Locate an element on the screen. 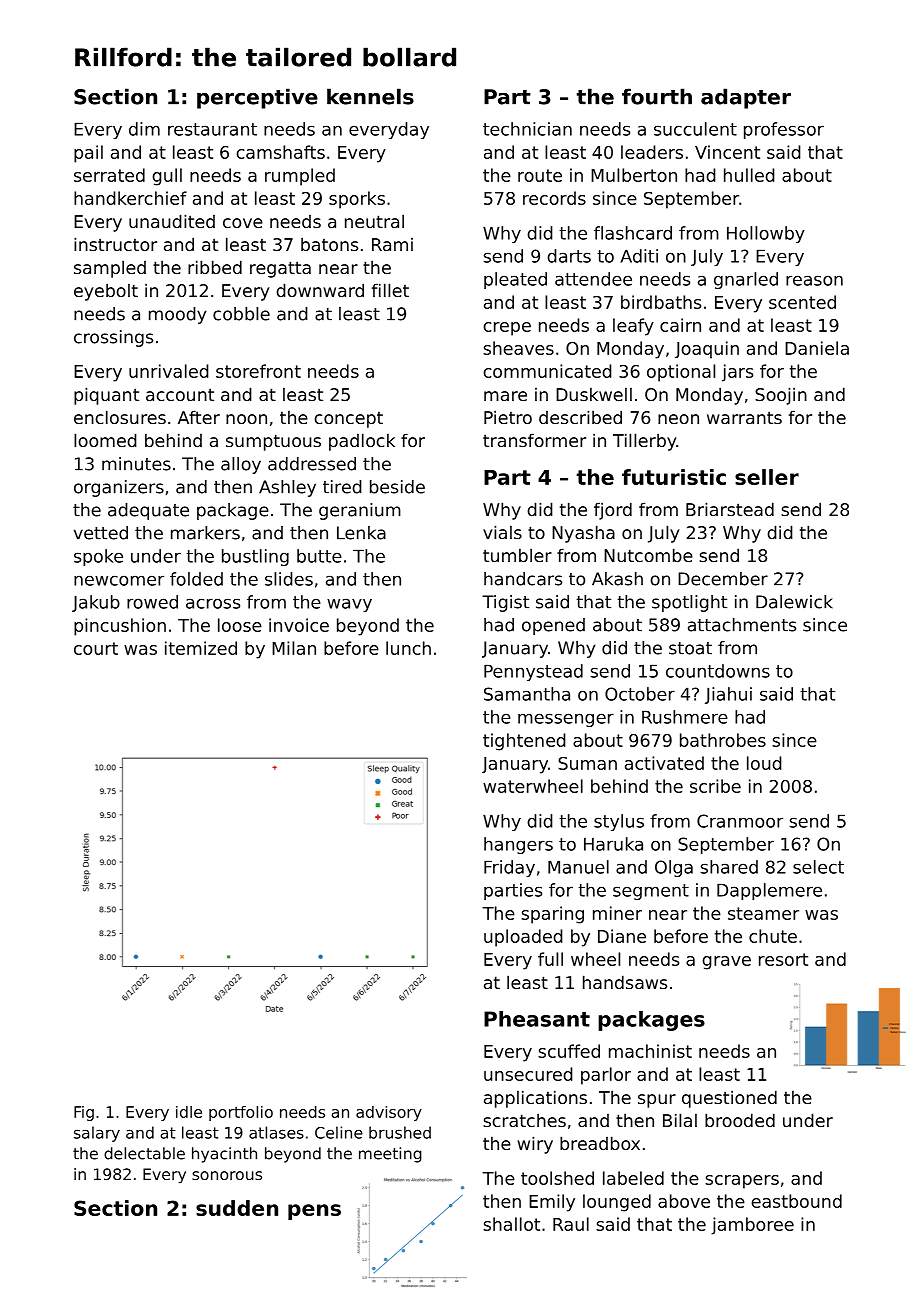 This screenshot has width=924, height=1308. kennels is located at coordinates (370, 96).
